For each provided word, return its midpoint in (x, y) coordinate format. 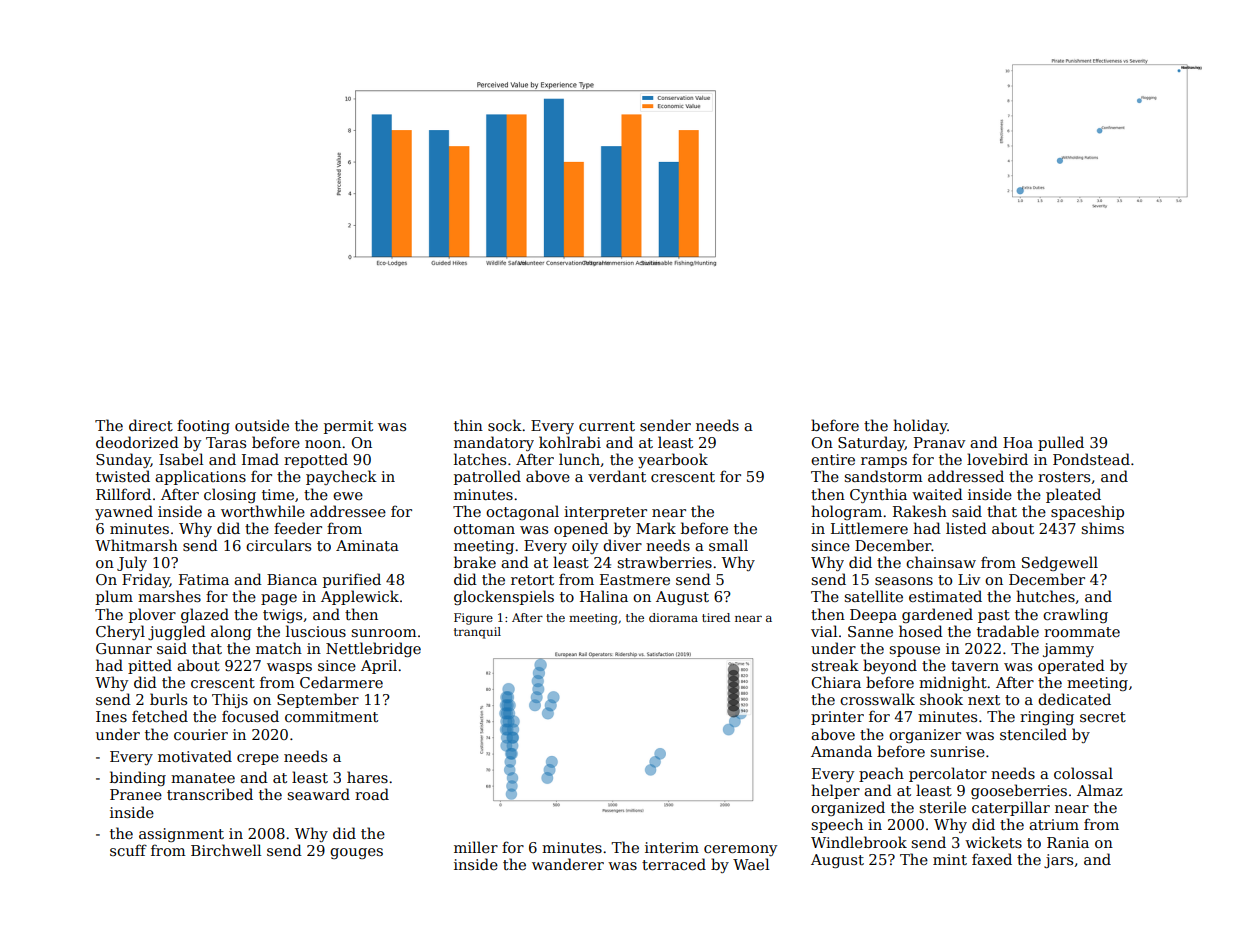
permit (348, 427)
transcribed (210, 794)
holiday (920, 426)
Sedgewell (1060, 563)
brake (475, 562)
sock (505, 425)
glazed (205, 615)
